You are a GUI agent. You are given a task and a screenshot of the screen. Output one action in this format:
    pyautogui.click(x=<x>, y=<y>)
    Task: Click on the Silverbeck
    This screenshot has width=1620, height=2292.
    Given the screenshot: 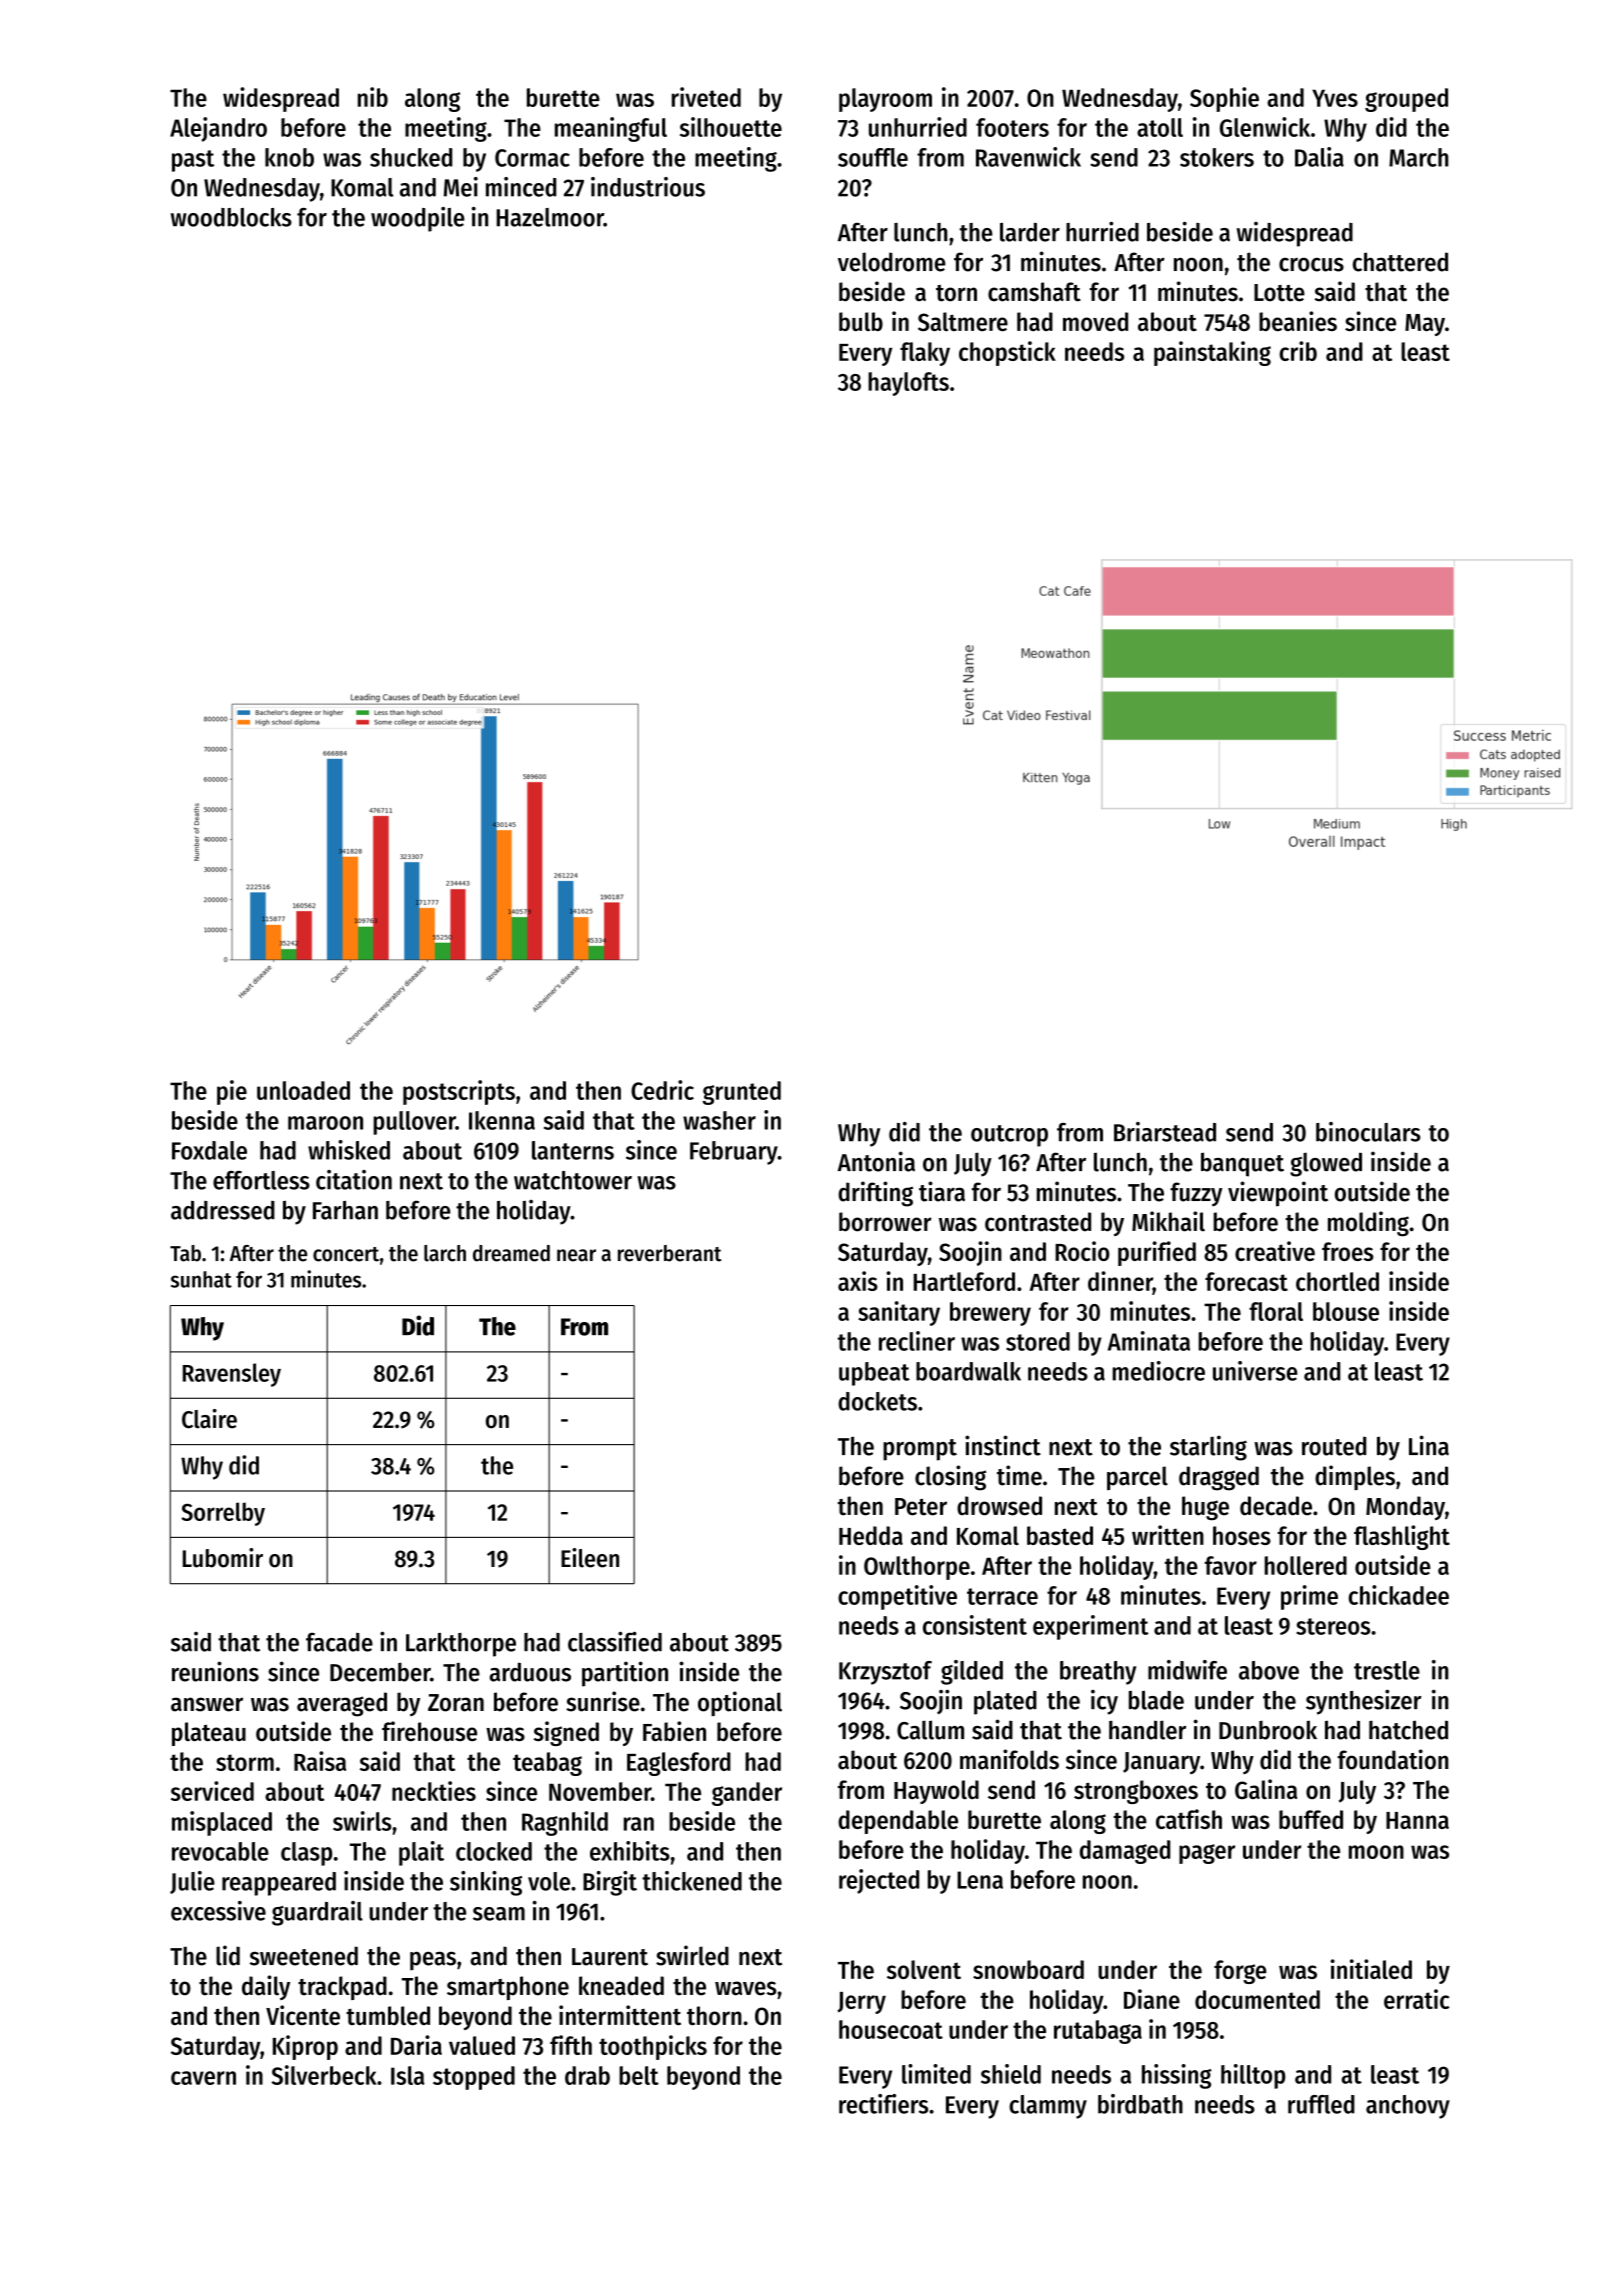 What is the action you would take?
    pyautogui.click(x=324, y=2075)
